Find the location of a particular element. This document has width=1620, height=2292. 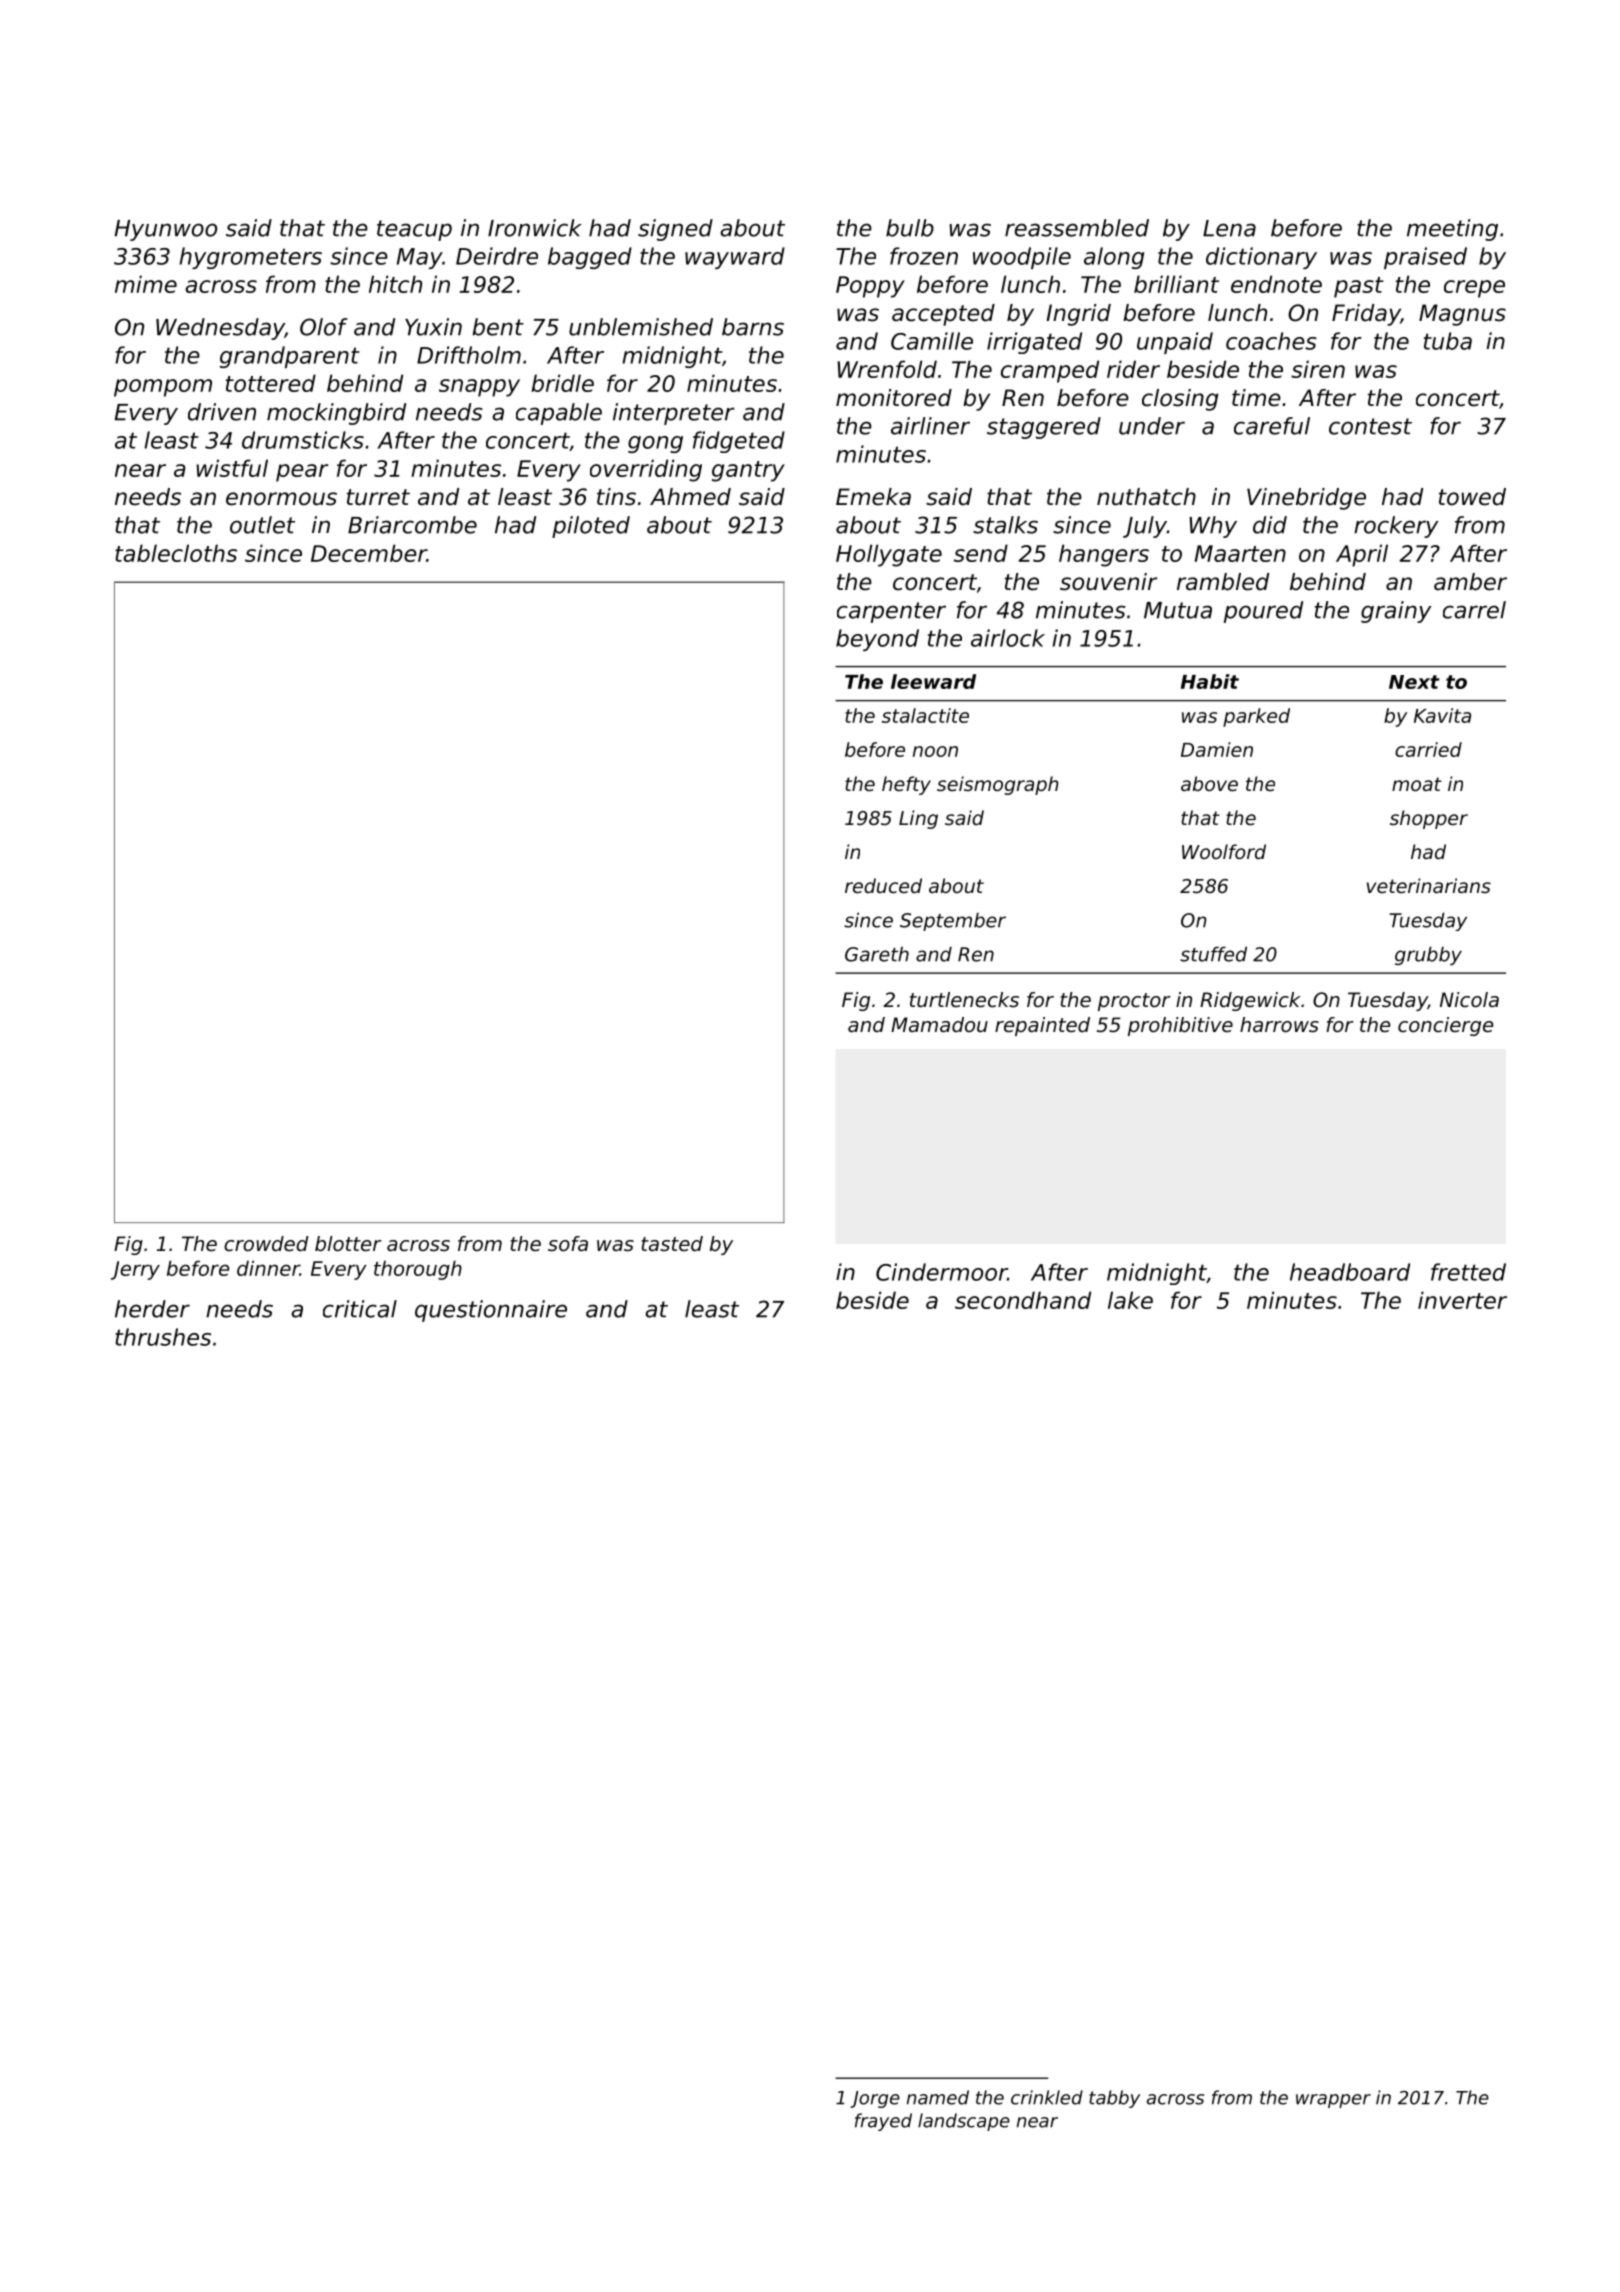

grubby is located at coordinates (1428, 955).
